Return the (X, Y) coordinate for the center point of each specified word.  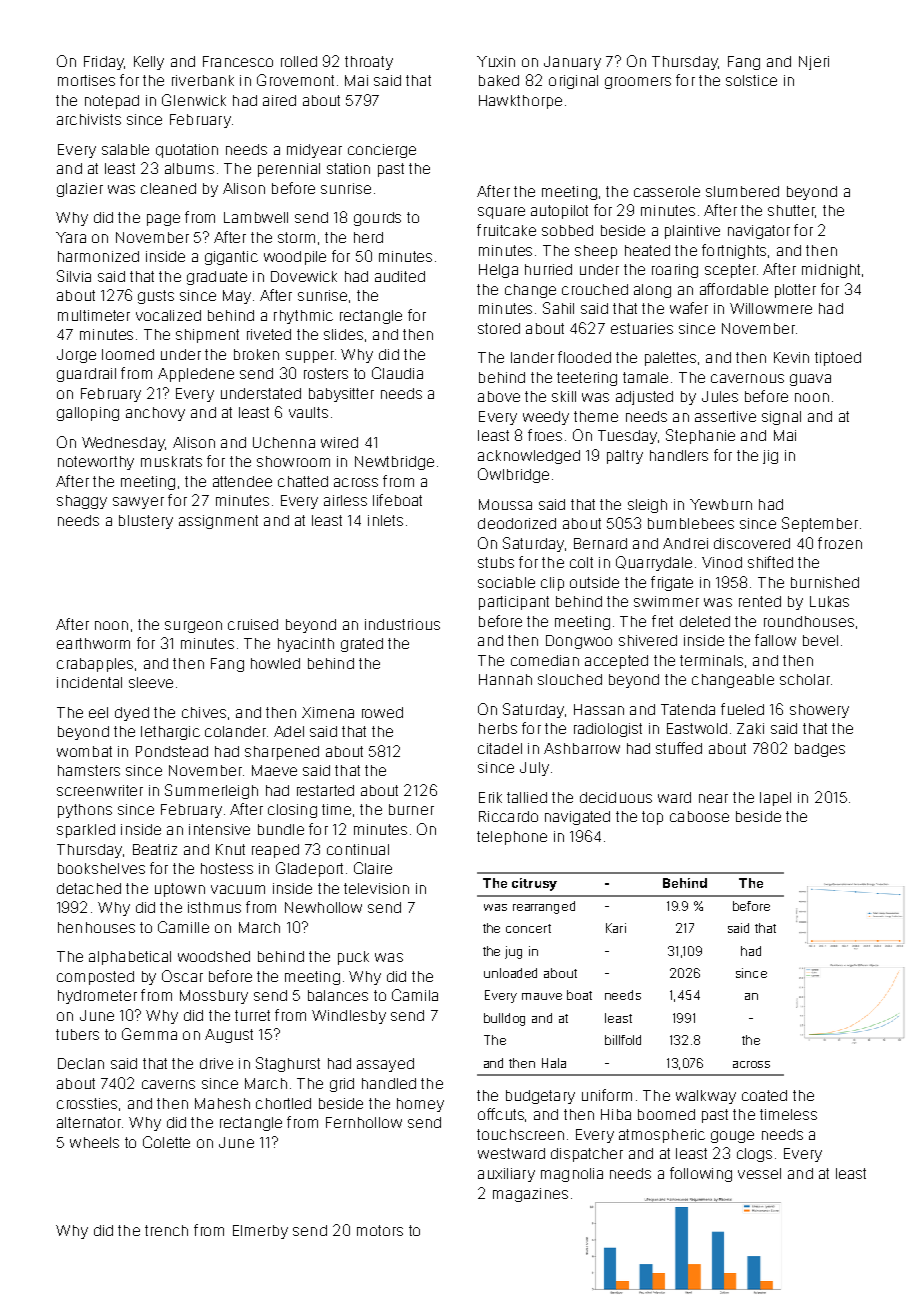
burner (411, 809)
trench (166, 1230)
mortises (86, 80)
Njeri (814, 63)
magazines (530, 1195)
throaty (369, 63)
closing (292, 811)
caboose (699, 816)
